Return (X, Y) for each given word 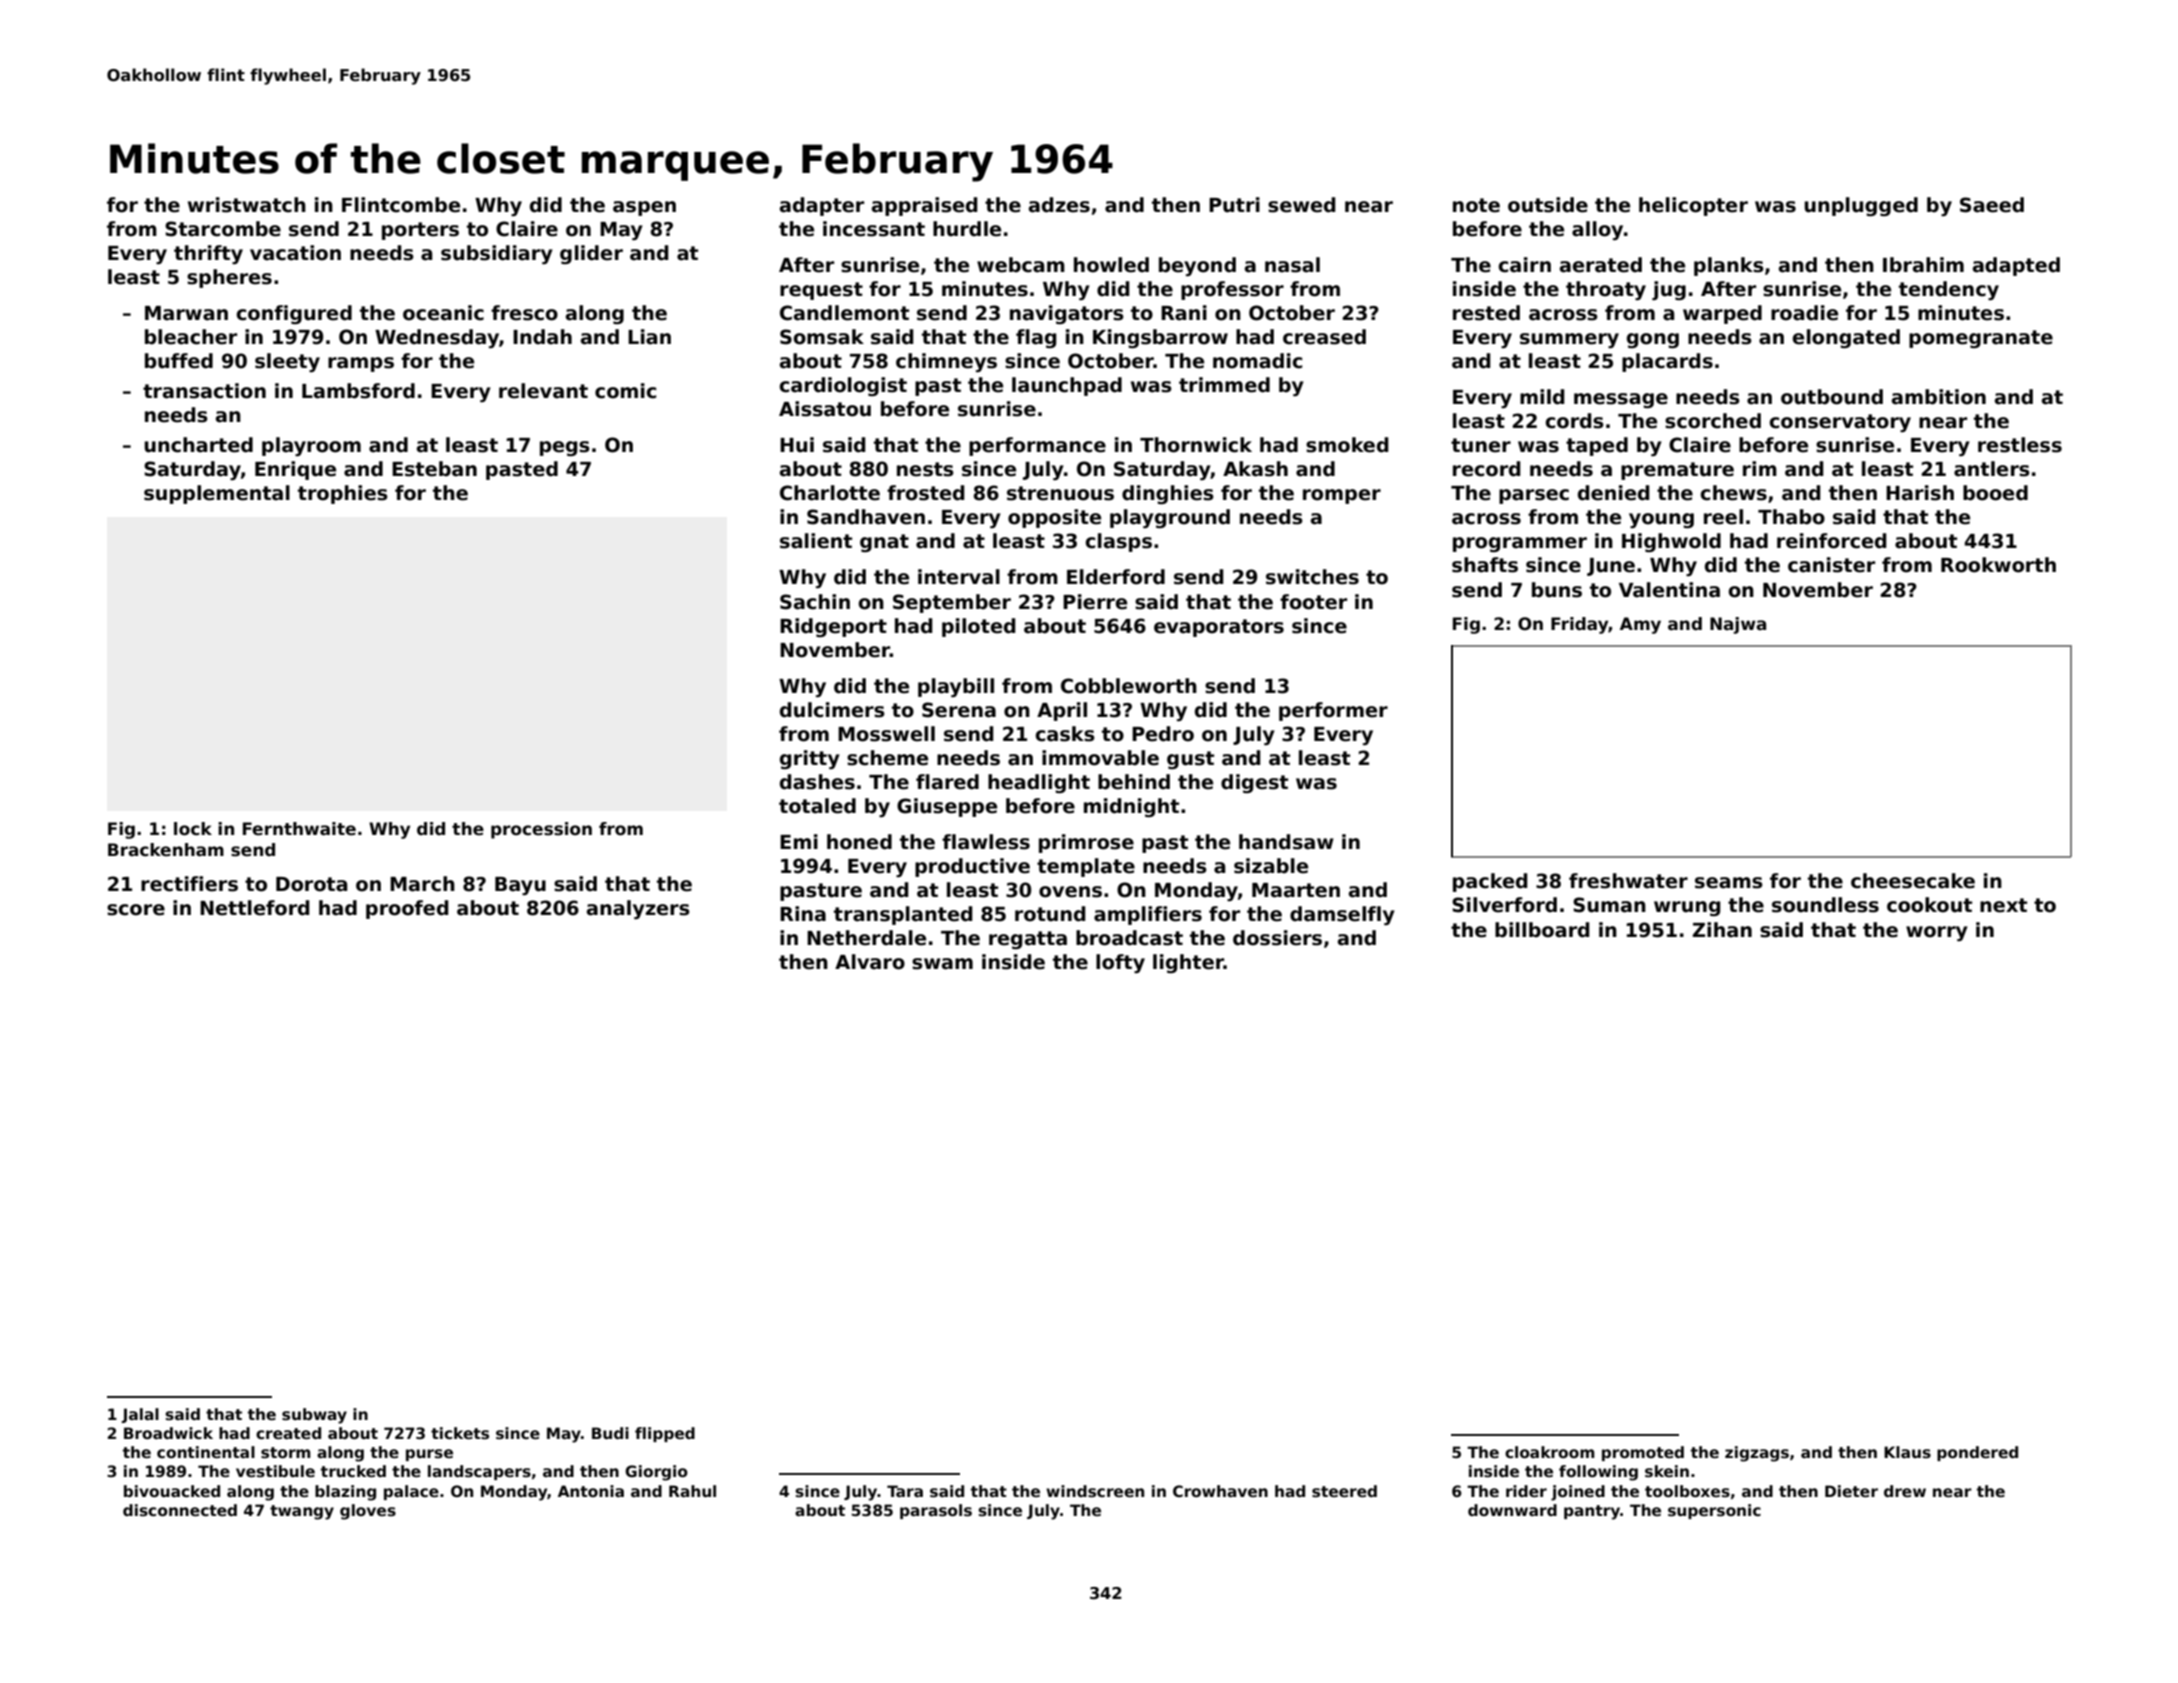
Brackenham (166, 850)
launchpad (1067, 386)
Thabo (1791, 517)
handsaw (1286, 842)
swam (942, 964)
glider (591, 254)
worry (1937, 933)
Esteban (434, 469)
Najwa (1738, 625)
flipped (665, 1434)
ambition (1939, 397)
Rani (1184, 313)
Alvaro (870, 962)
